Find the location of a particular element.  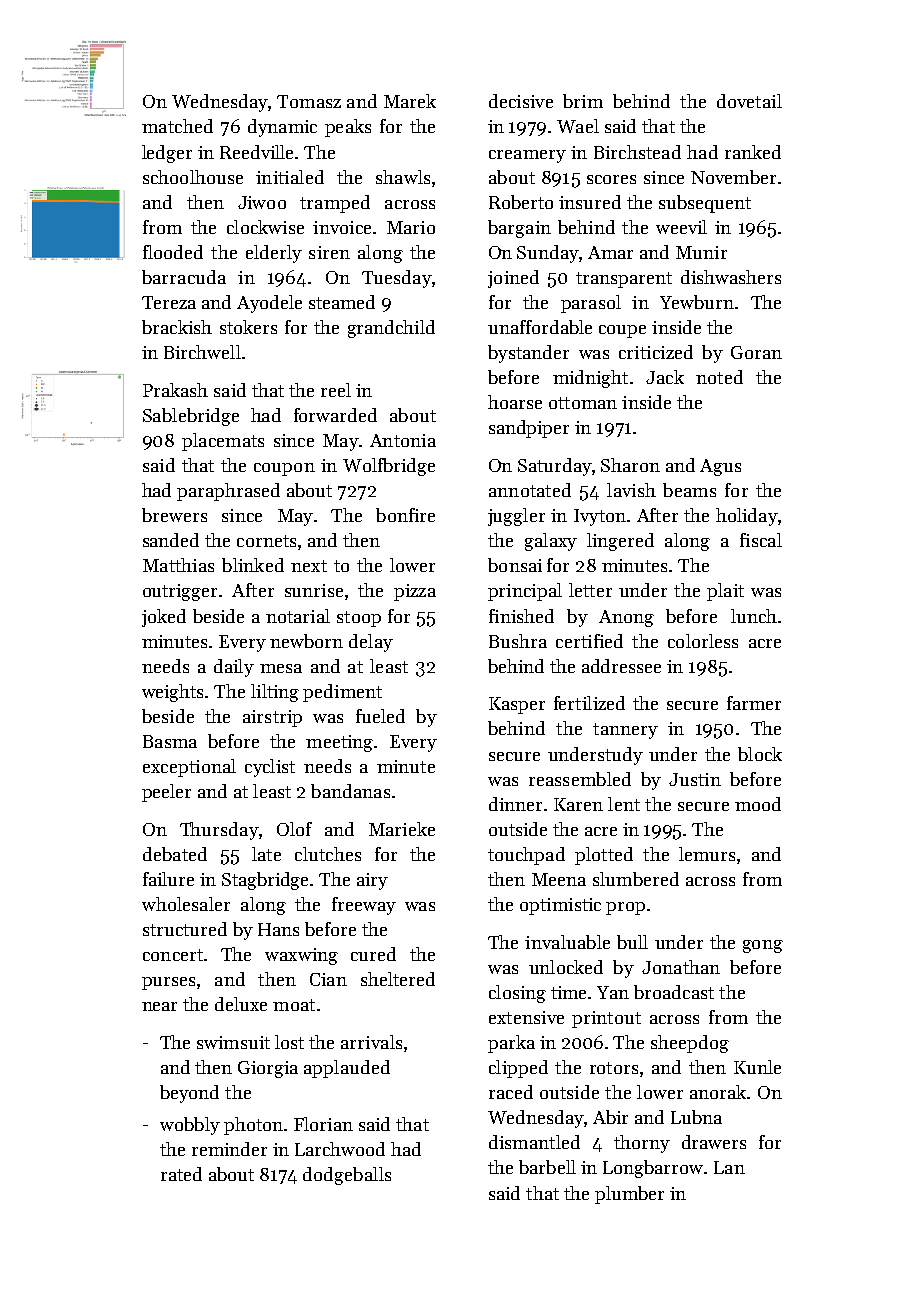

Prakash is located at coordinates (175, 390).
